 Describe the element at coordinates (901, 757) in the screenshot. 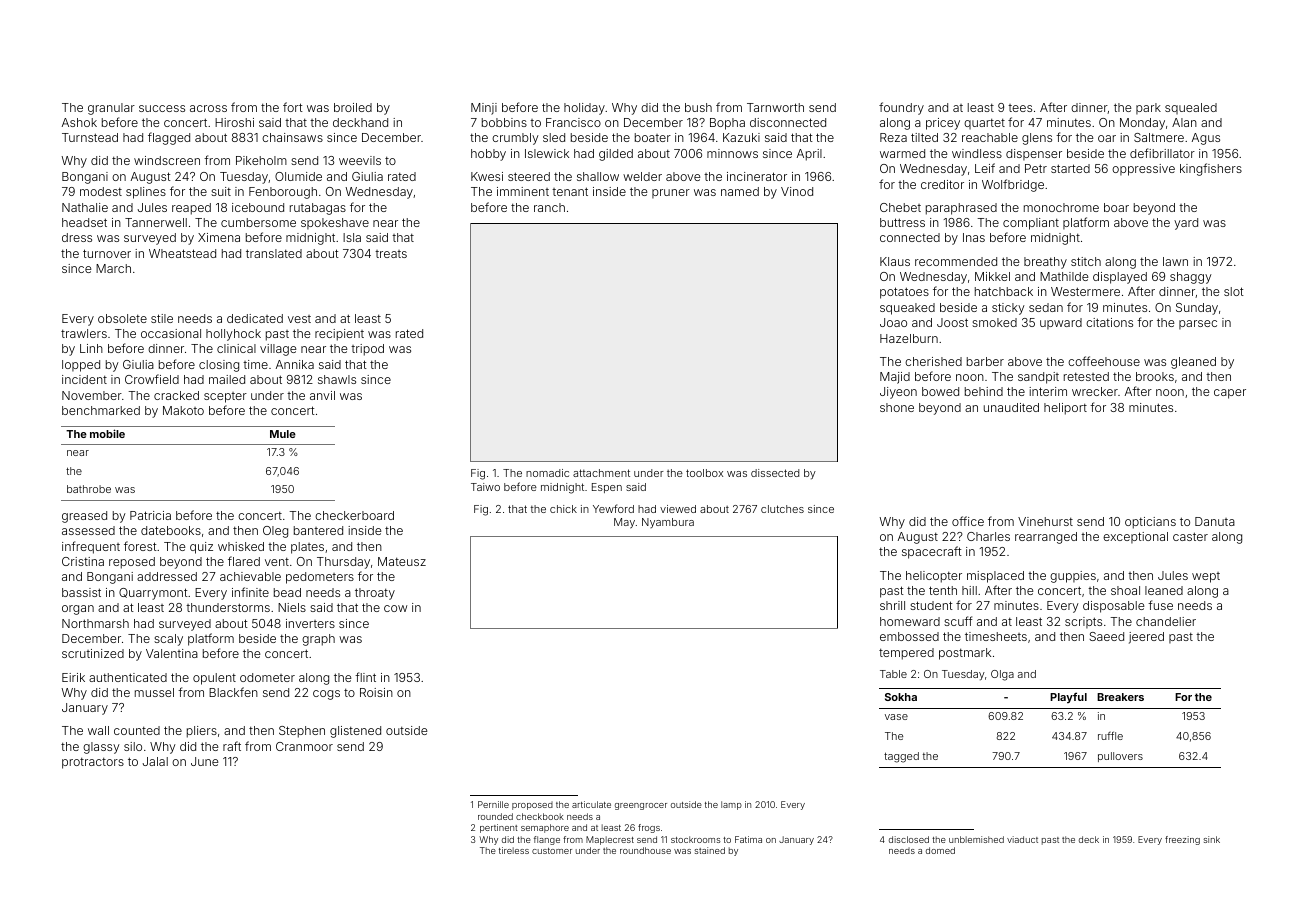

I see `tagged` at that location.
